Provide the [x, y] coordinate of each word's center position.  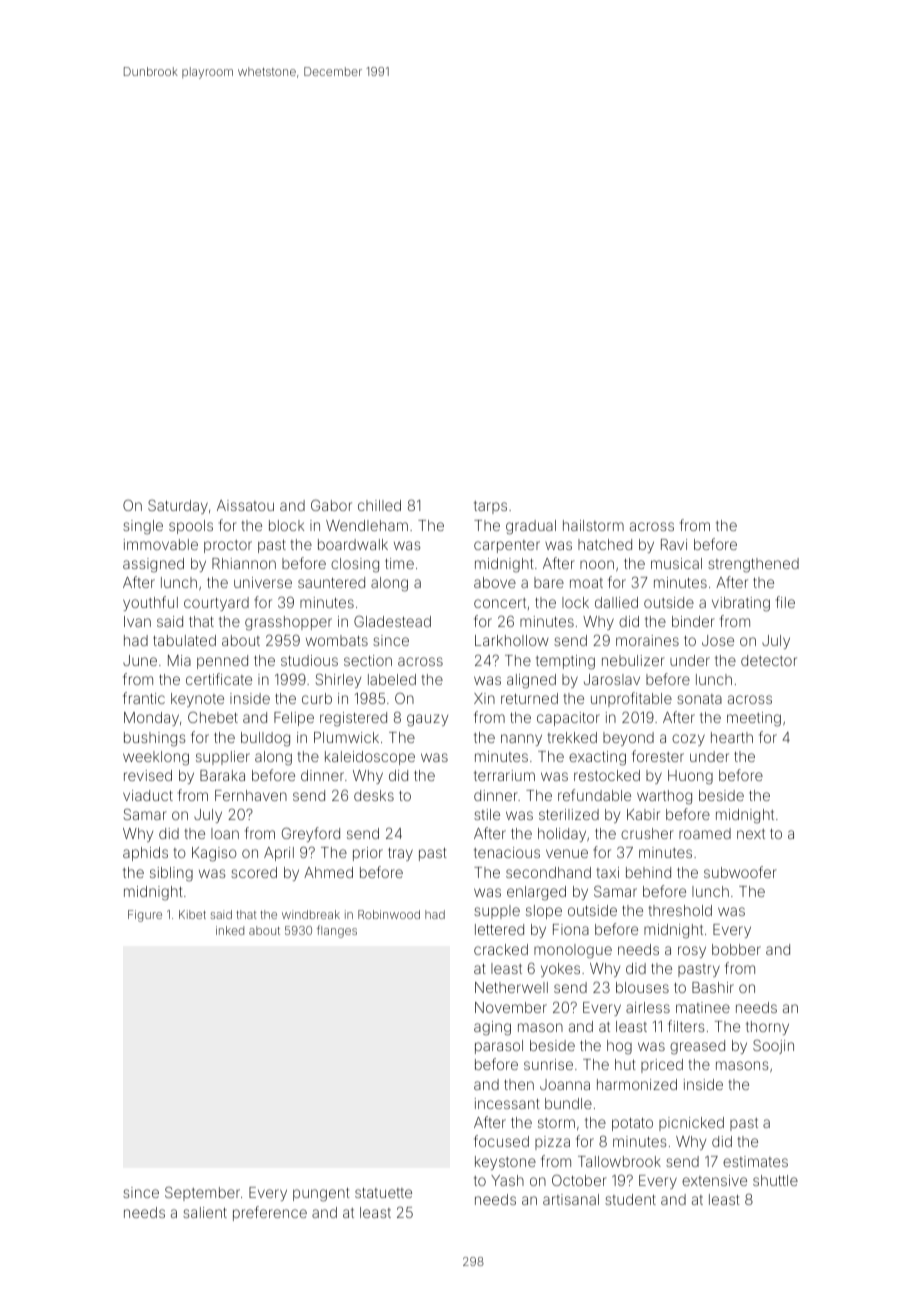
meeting [754, 719]
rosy [692, 952]
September [202, 1193]
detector [769, 660]
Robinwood [389, 914]
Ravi [674, 544]
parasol [499, 1047]
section [368, 660]
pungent [321, 1195]
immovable [161, 544]
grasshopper [288, 623]
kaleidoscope [370, 758]
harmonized [637, 1084]
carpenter [507, 546]
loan [225, 833]
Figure [145, 916]
